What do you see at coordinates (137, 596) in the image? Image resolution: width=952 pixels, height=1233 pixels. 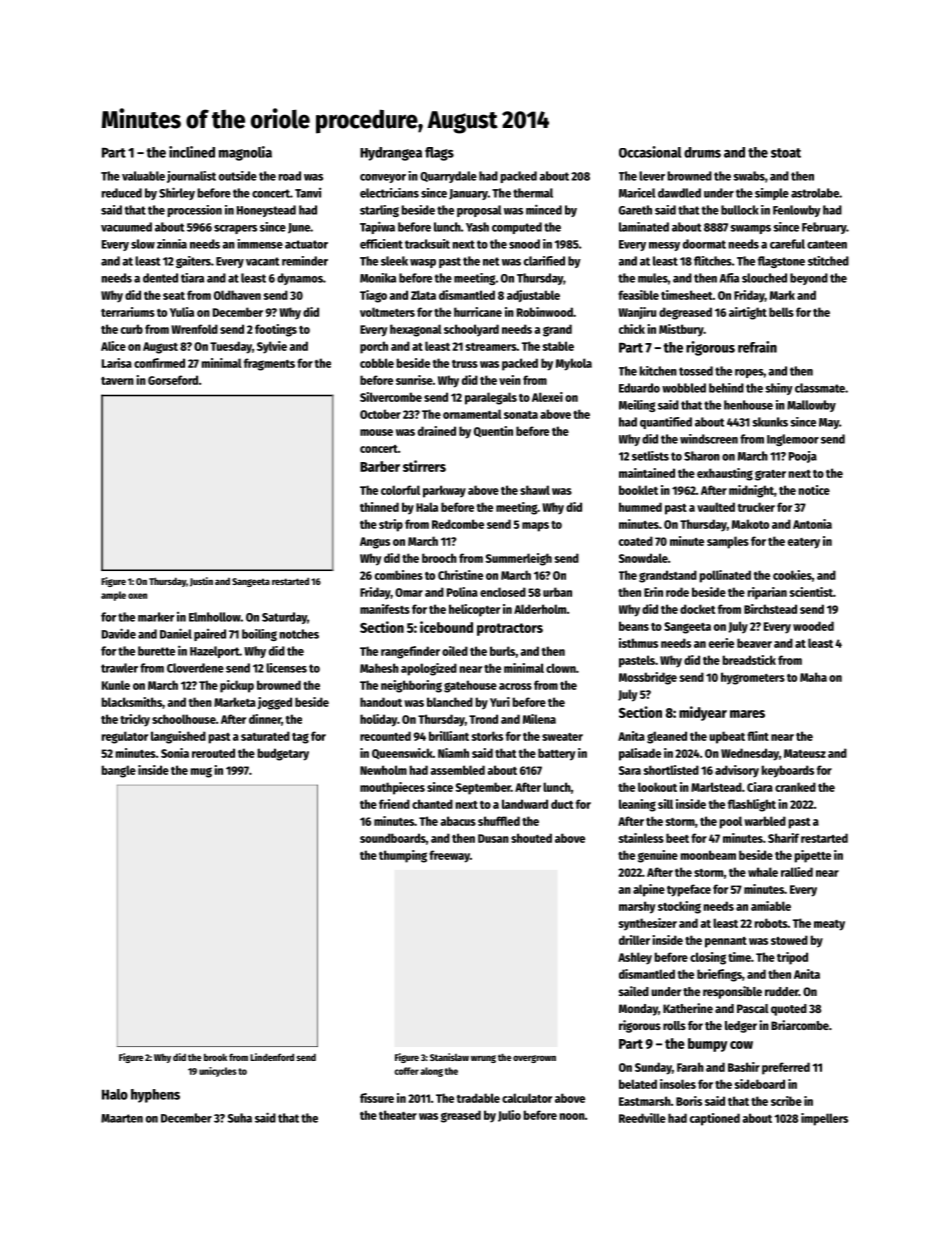 I see `oxen` at bounding box center [137, 596].
